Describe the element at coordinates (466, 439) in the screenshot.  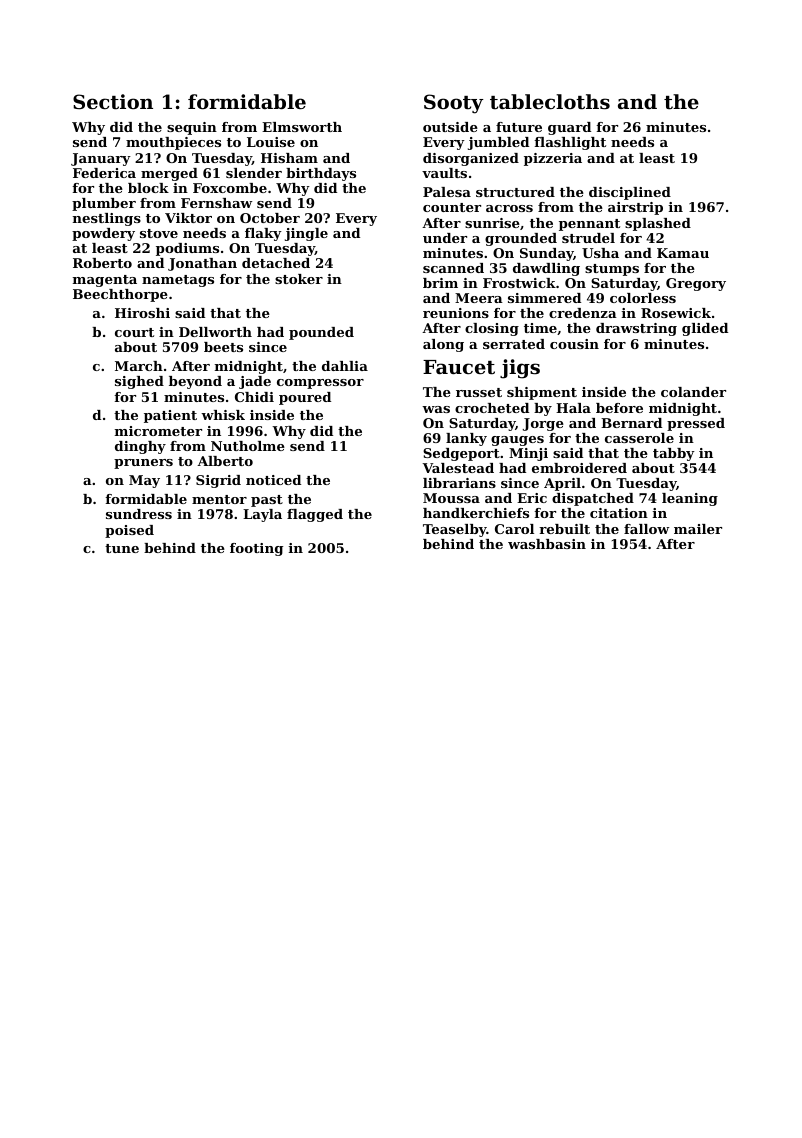
I see `lanky` at that location.
